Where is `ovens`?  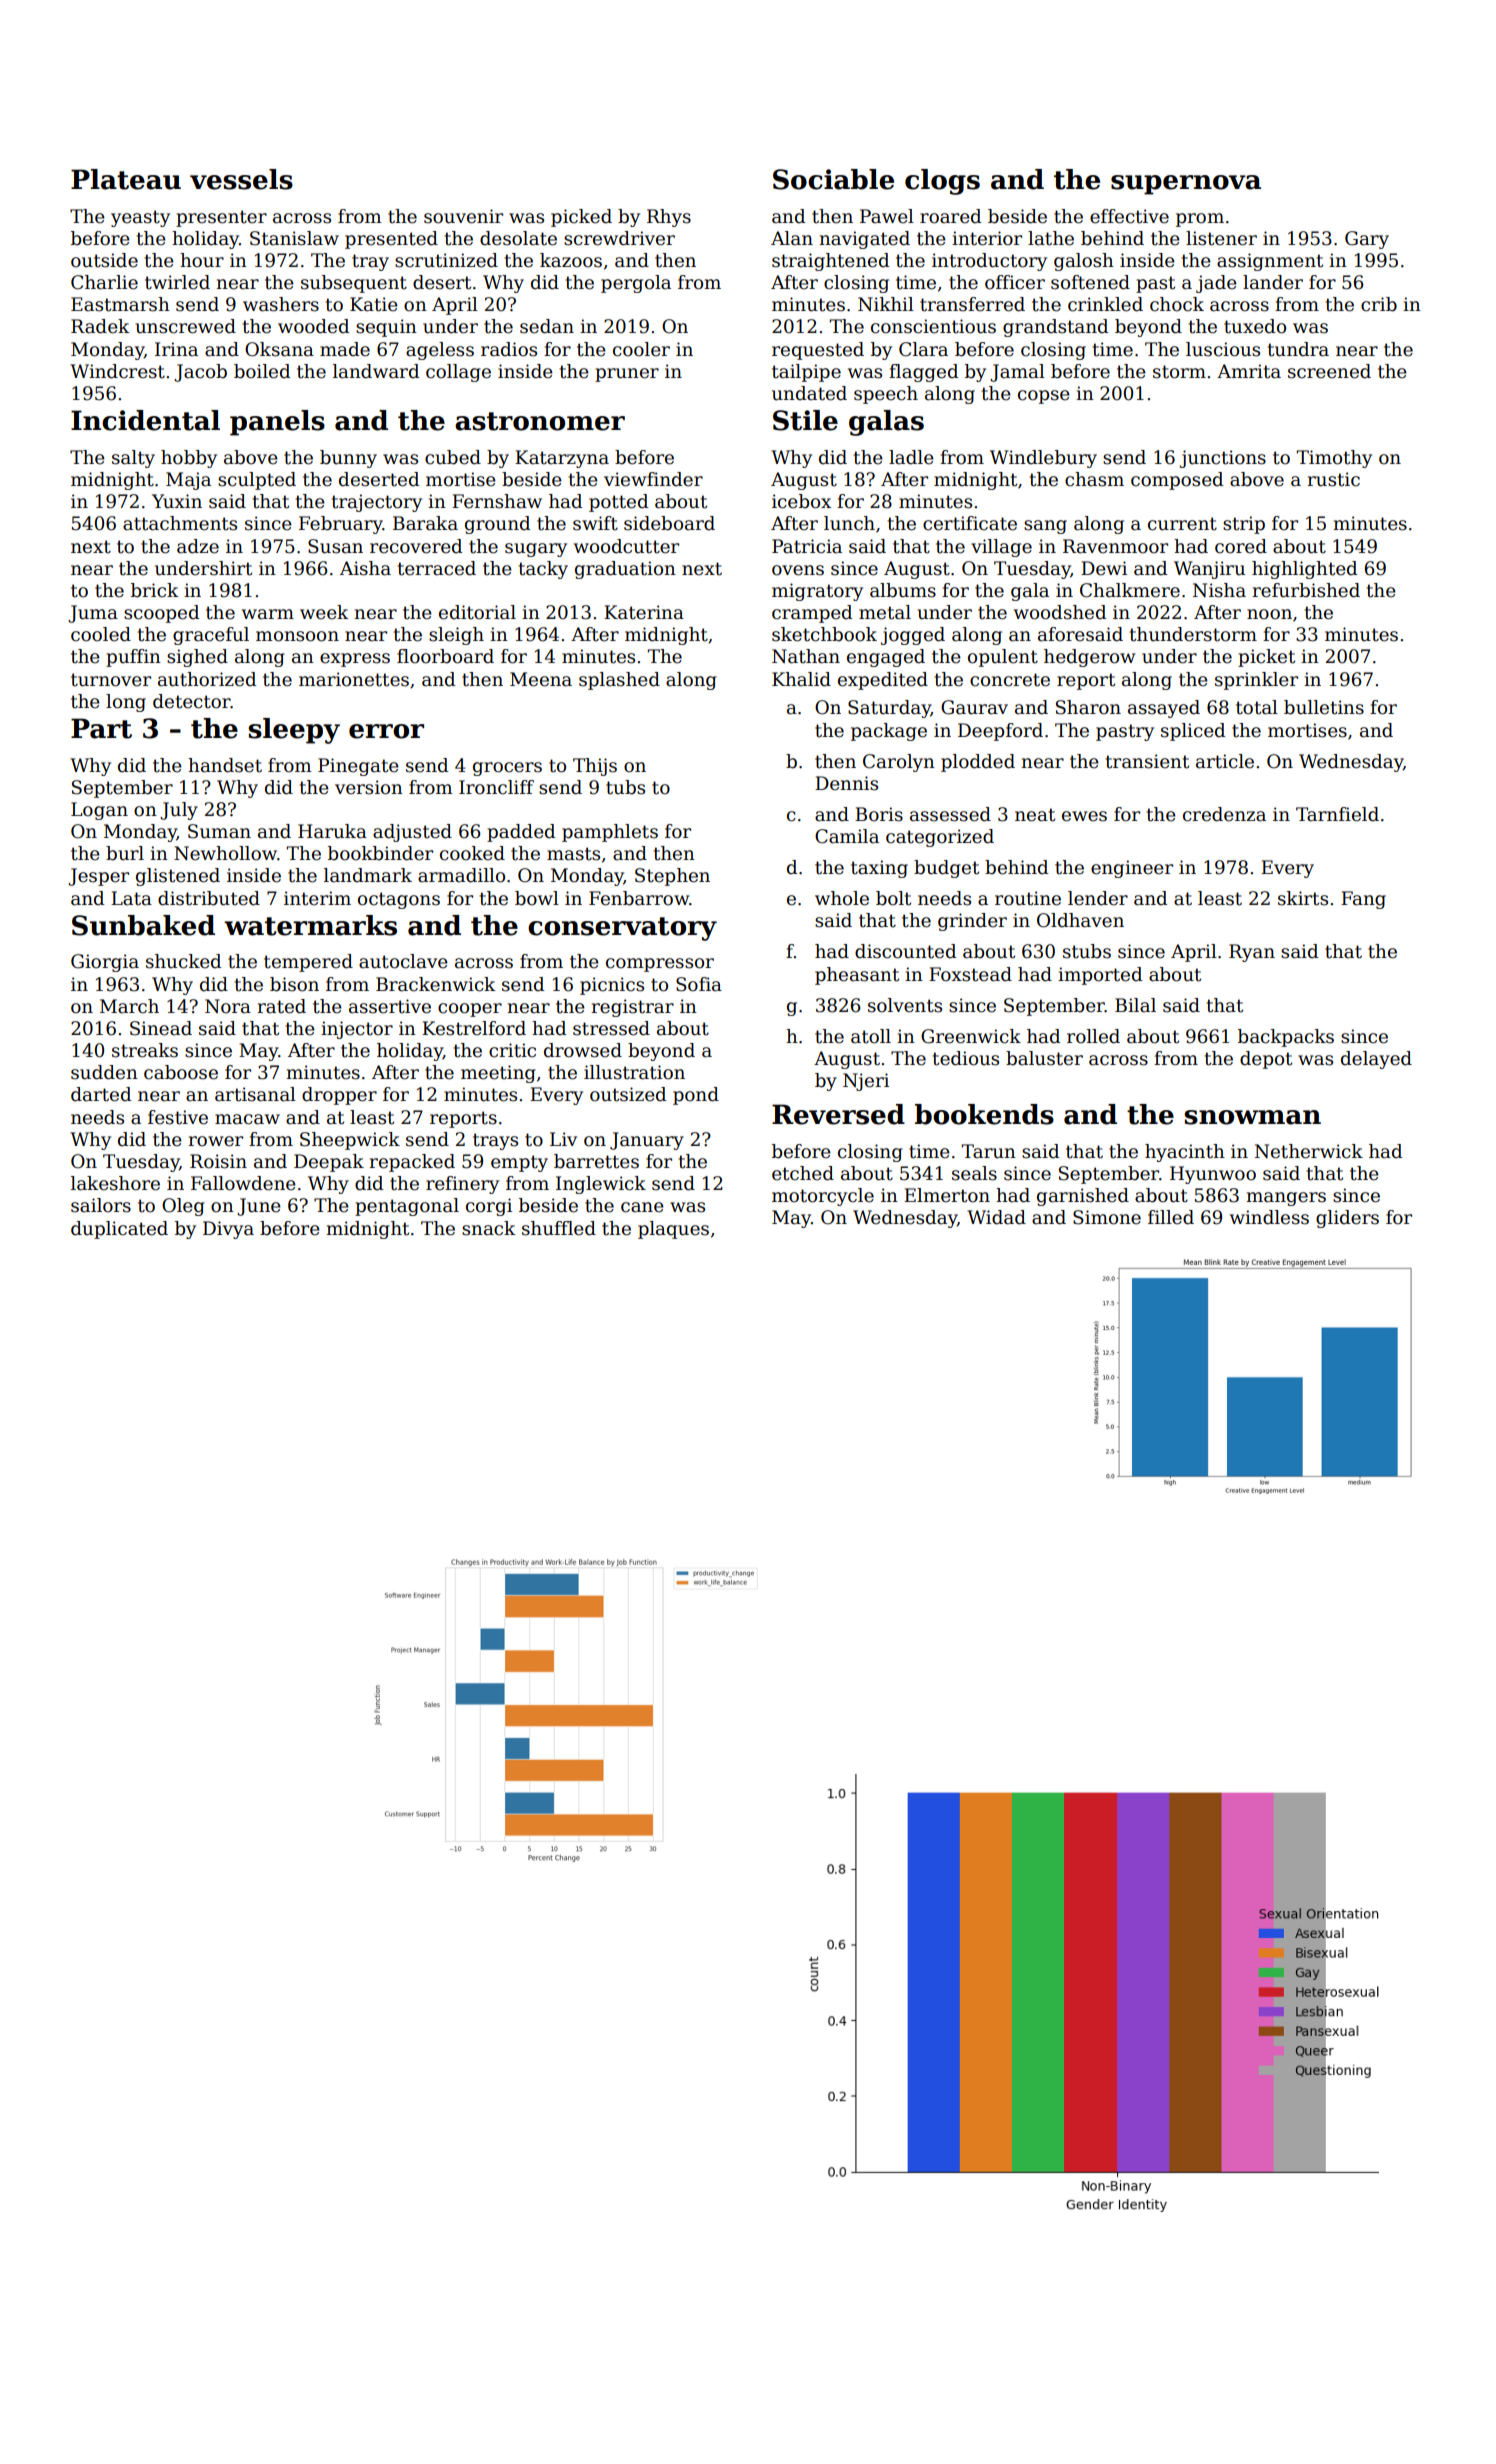 ovens is located at coordinates (798, 570).
